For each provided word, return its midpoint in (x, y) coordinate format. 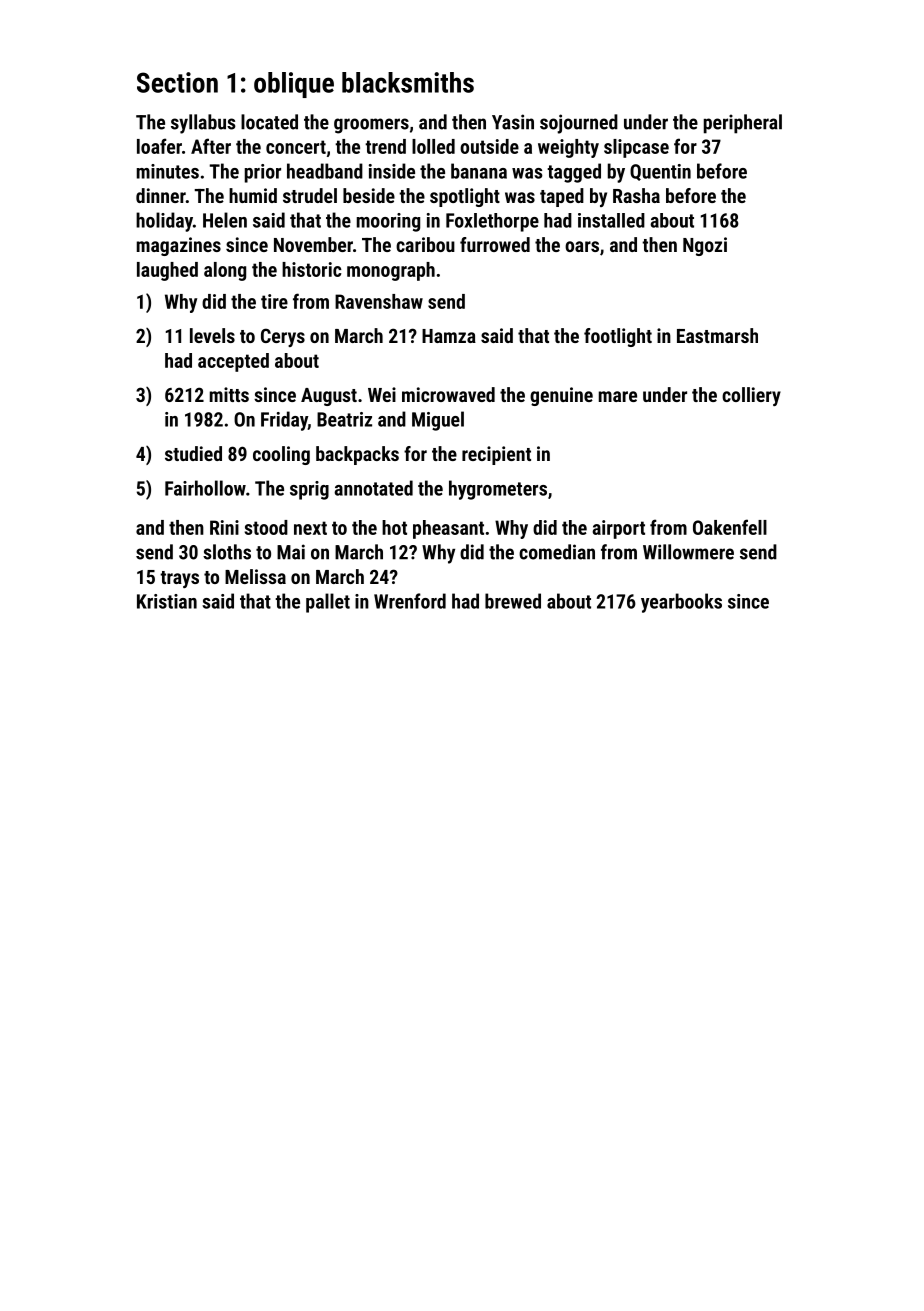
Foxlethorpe (492, 222)
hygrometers (498, 490)
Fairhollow (205, 488)
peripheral (743, 124)
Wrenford (410, 601)
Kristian (167, 601)
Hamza (449, 336)
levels (212, 335)
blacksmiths (408, 82)
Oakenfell (730, 527)
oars (582, 246)
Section (177, 82)
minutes (168, 171)
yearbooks (681, 603)
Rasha (636, 195)
